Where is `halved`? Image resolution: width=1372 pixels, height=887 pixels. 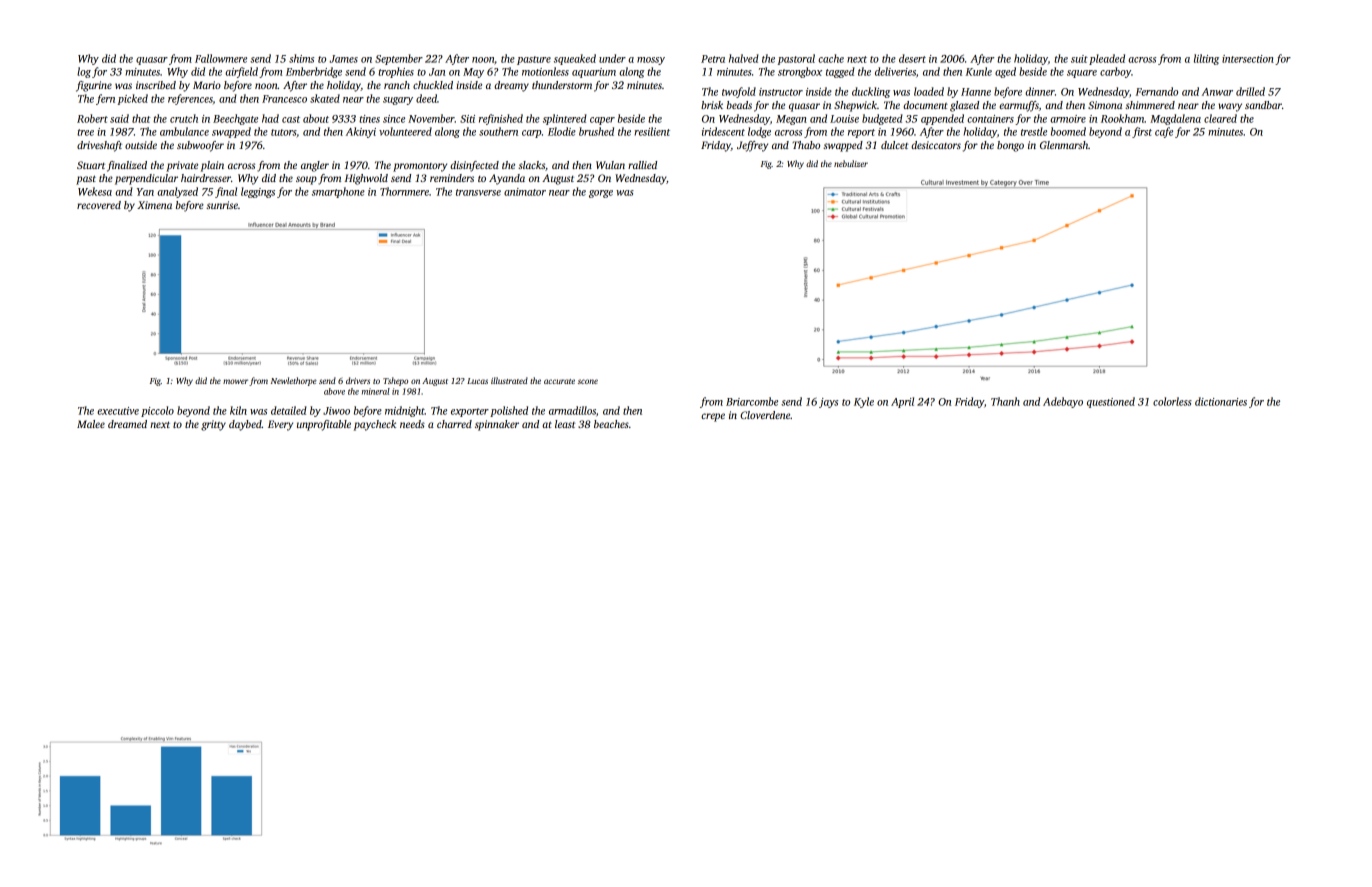
halved is located at coordinates (744, 58).
